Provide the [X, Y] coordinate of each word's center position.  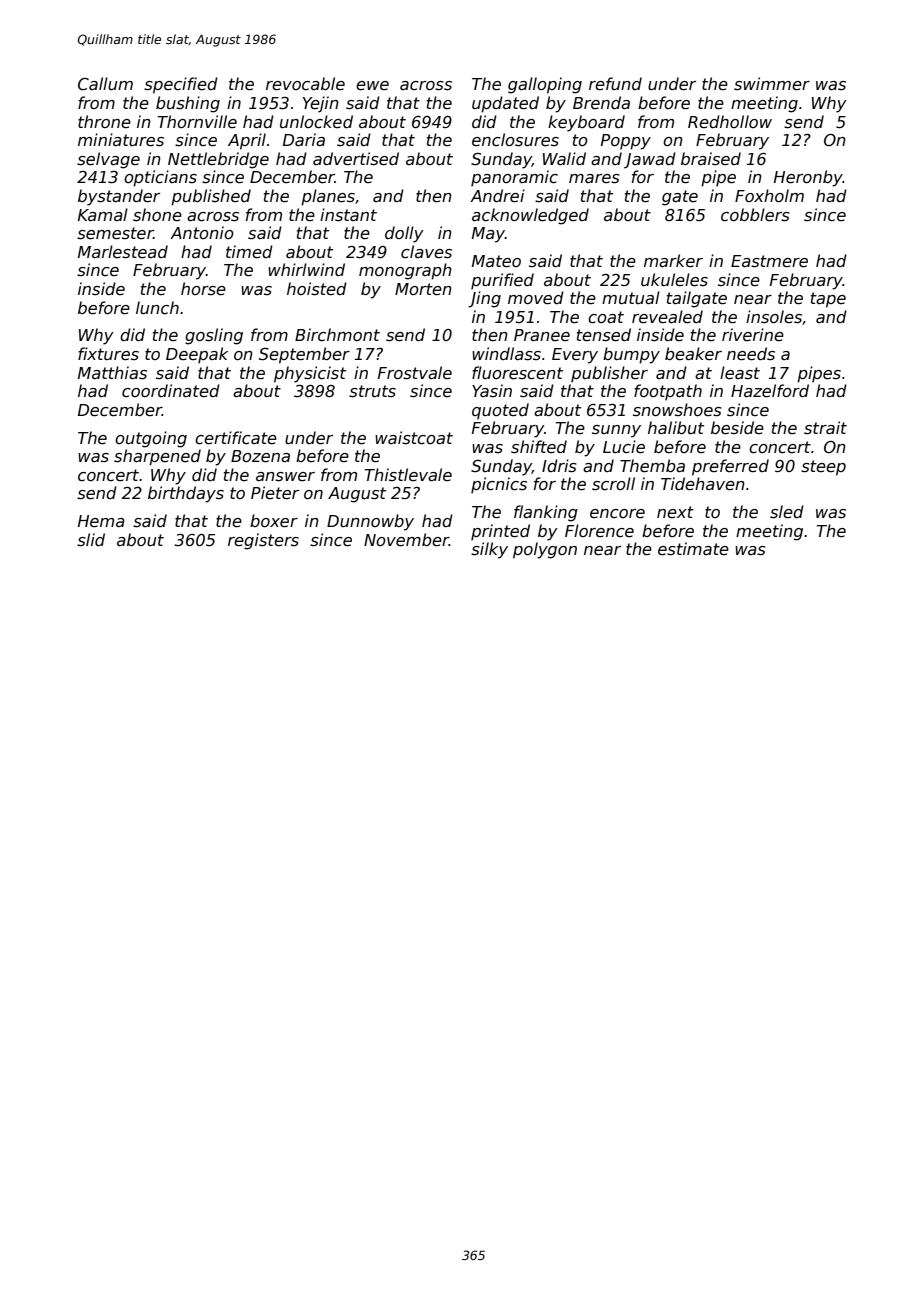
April [247, 141]
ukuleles [674, 280]
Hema [101, 521]
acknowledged [530, 216]
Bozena [260, 456]
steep [823, 468]
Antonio [202, 232]
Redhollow [730, 122]
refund [615, 84]
